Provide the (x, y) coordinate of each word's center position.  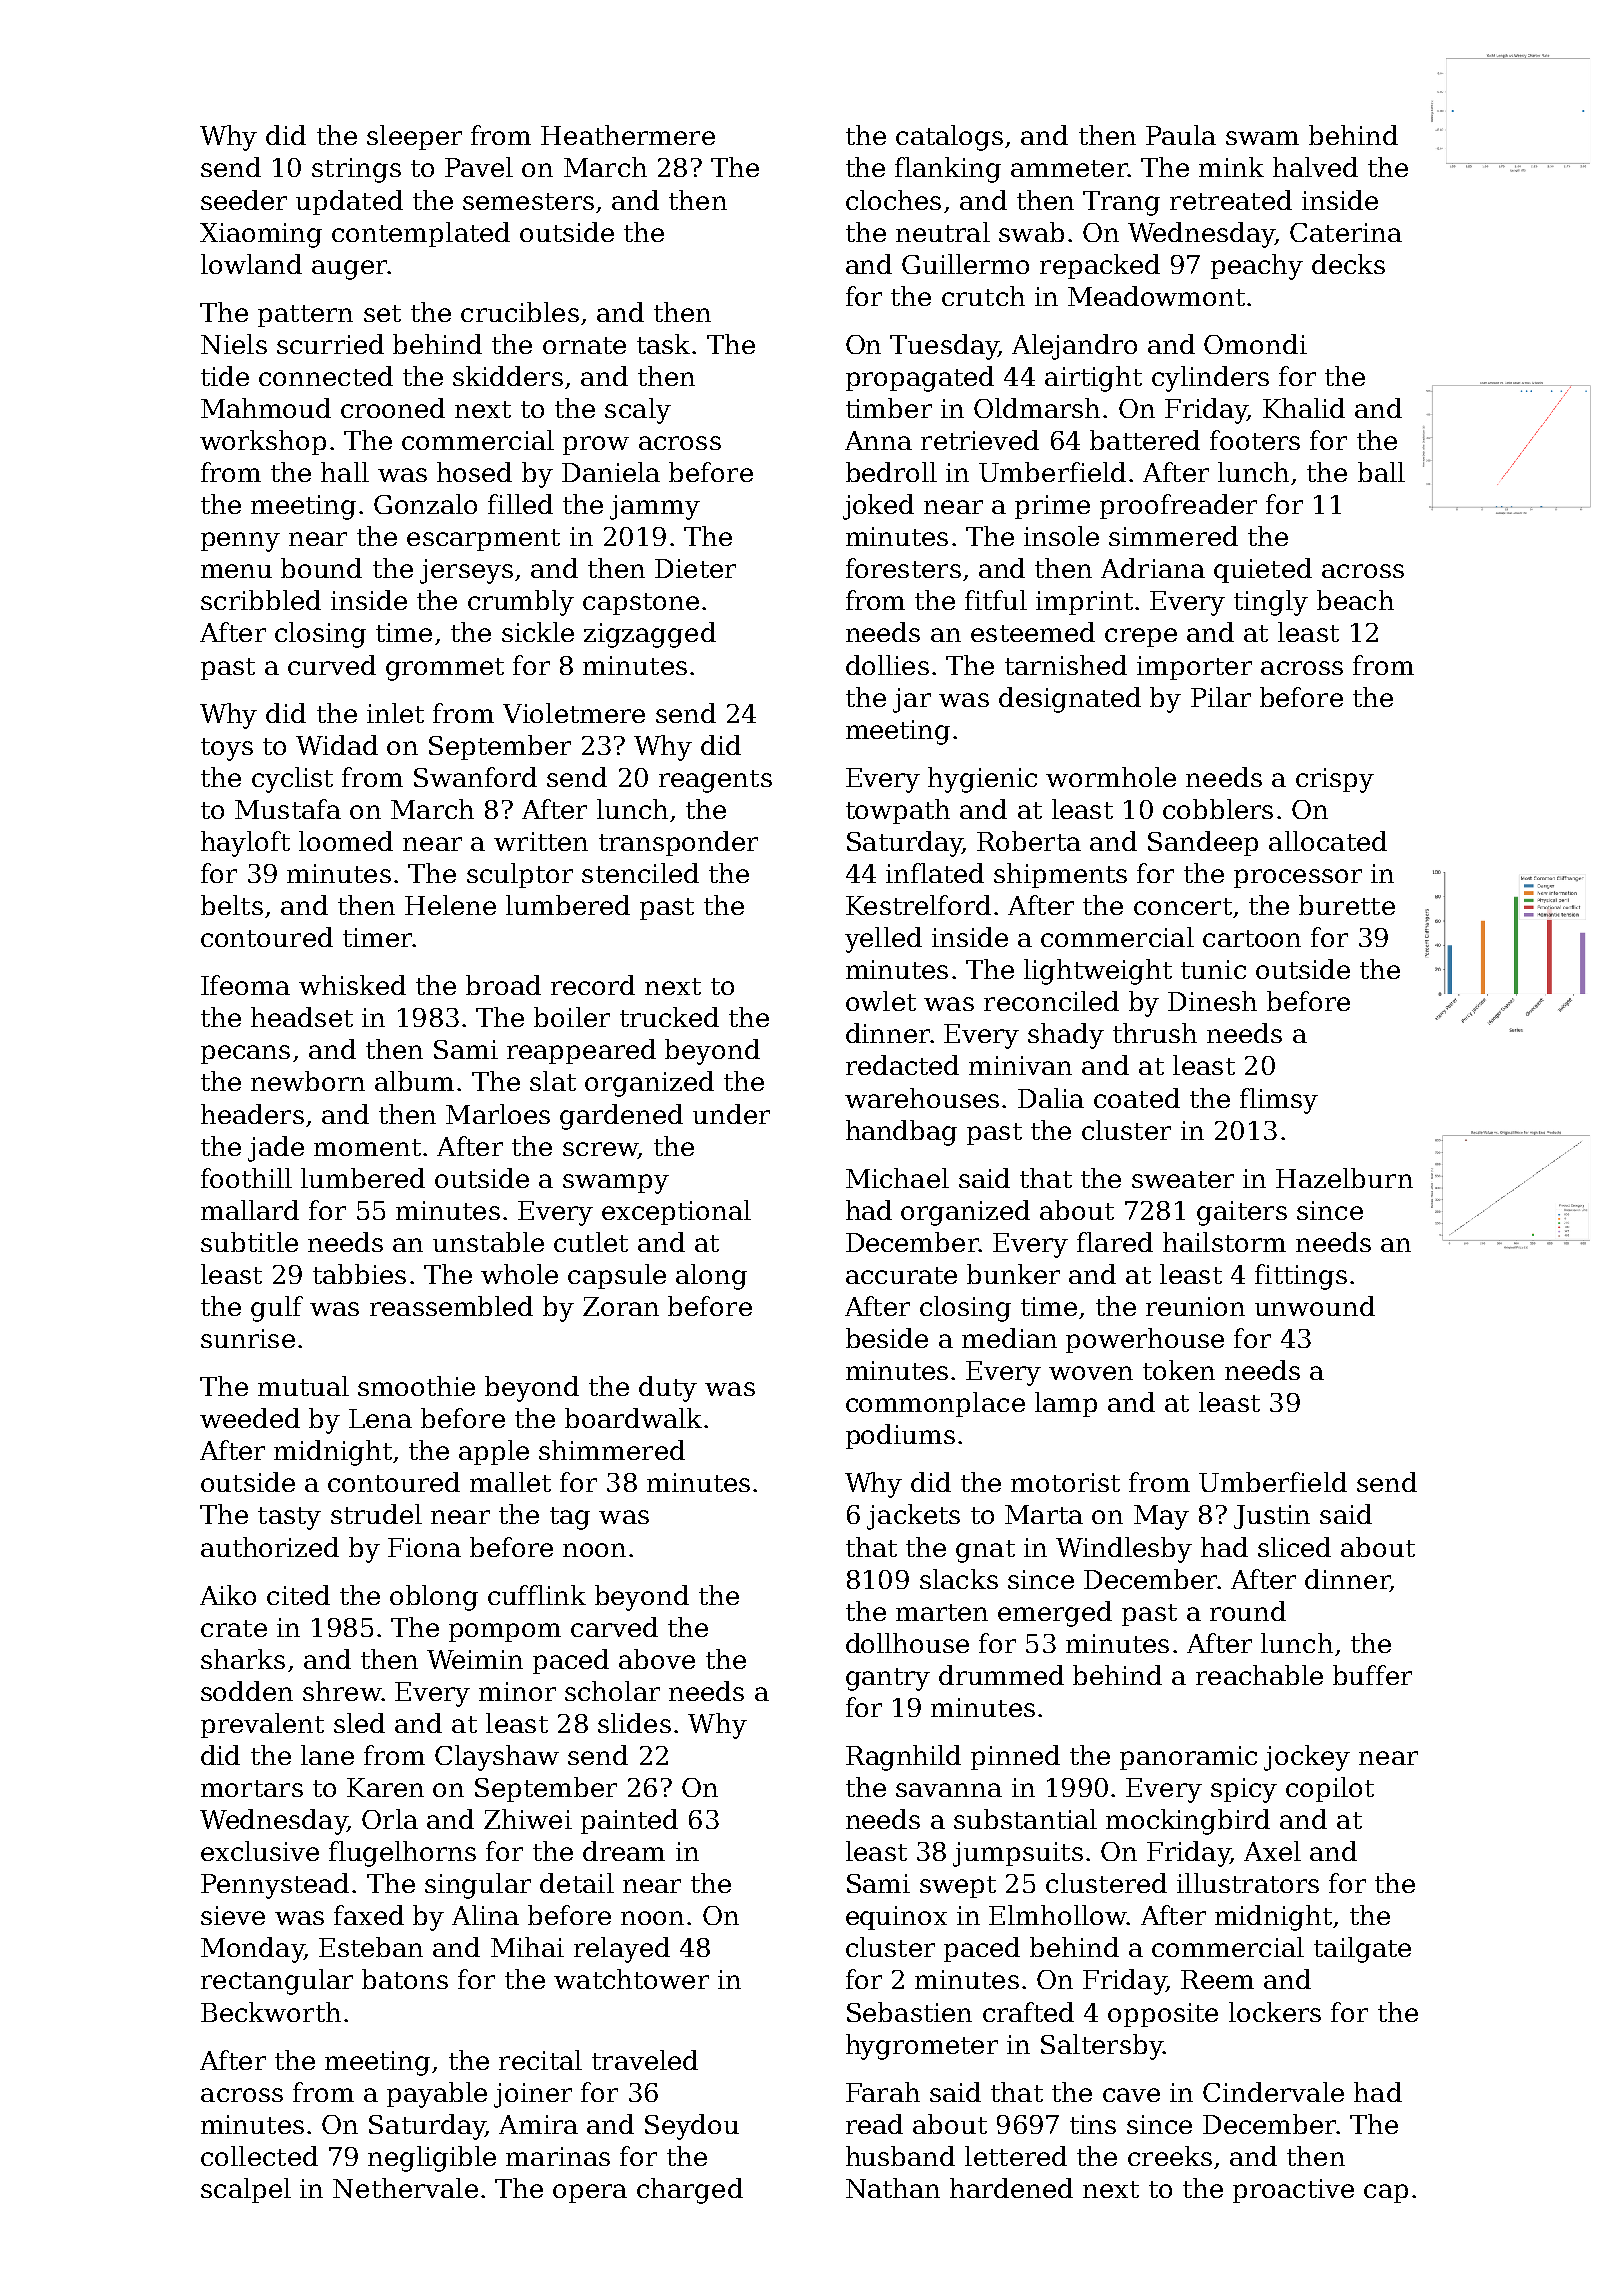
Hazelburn (1344, 1178)
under (731, 1114)
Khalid (1304, 408)
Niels (234, 344)
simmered (1173, 536)
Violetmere (574, 713)
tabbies (359, 1274)
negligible (432, 2159)
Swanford (475, 777)
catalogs (949, 138)
